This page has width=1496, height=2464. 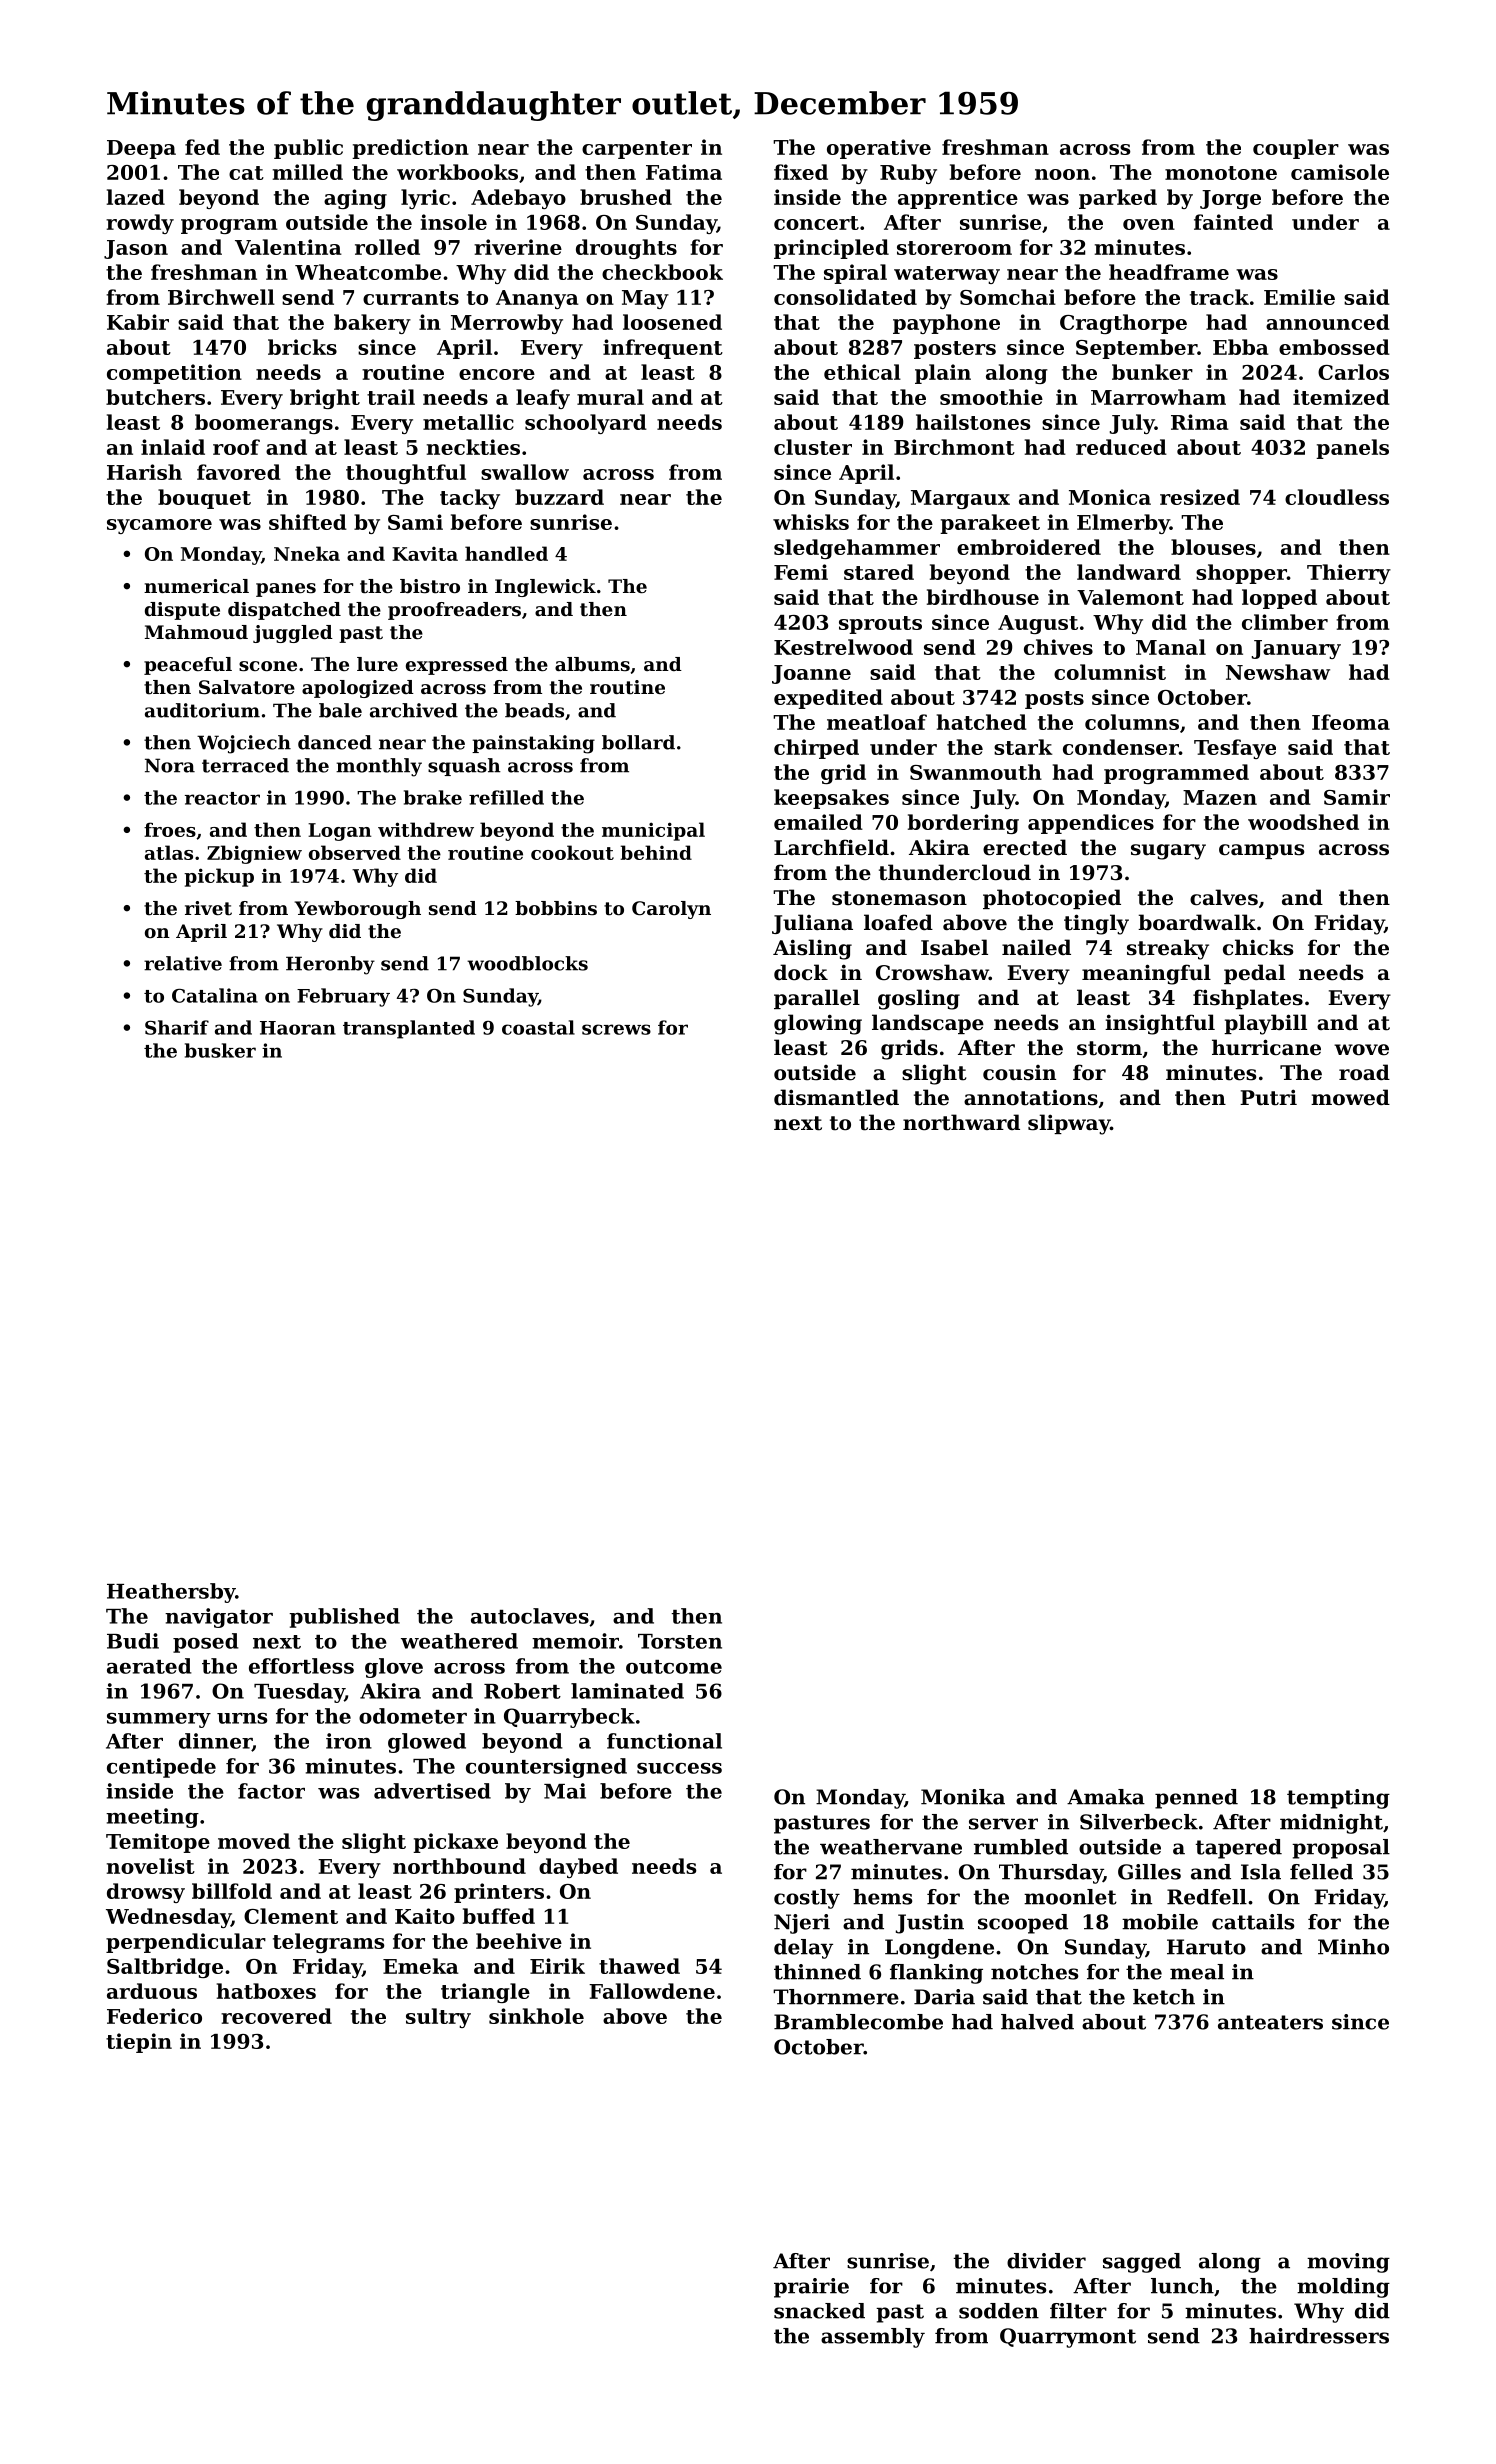 I want to click on fainted, so click(x=1233, y=222).
